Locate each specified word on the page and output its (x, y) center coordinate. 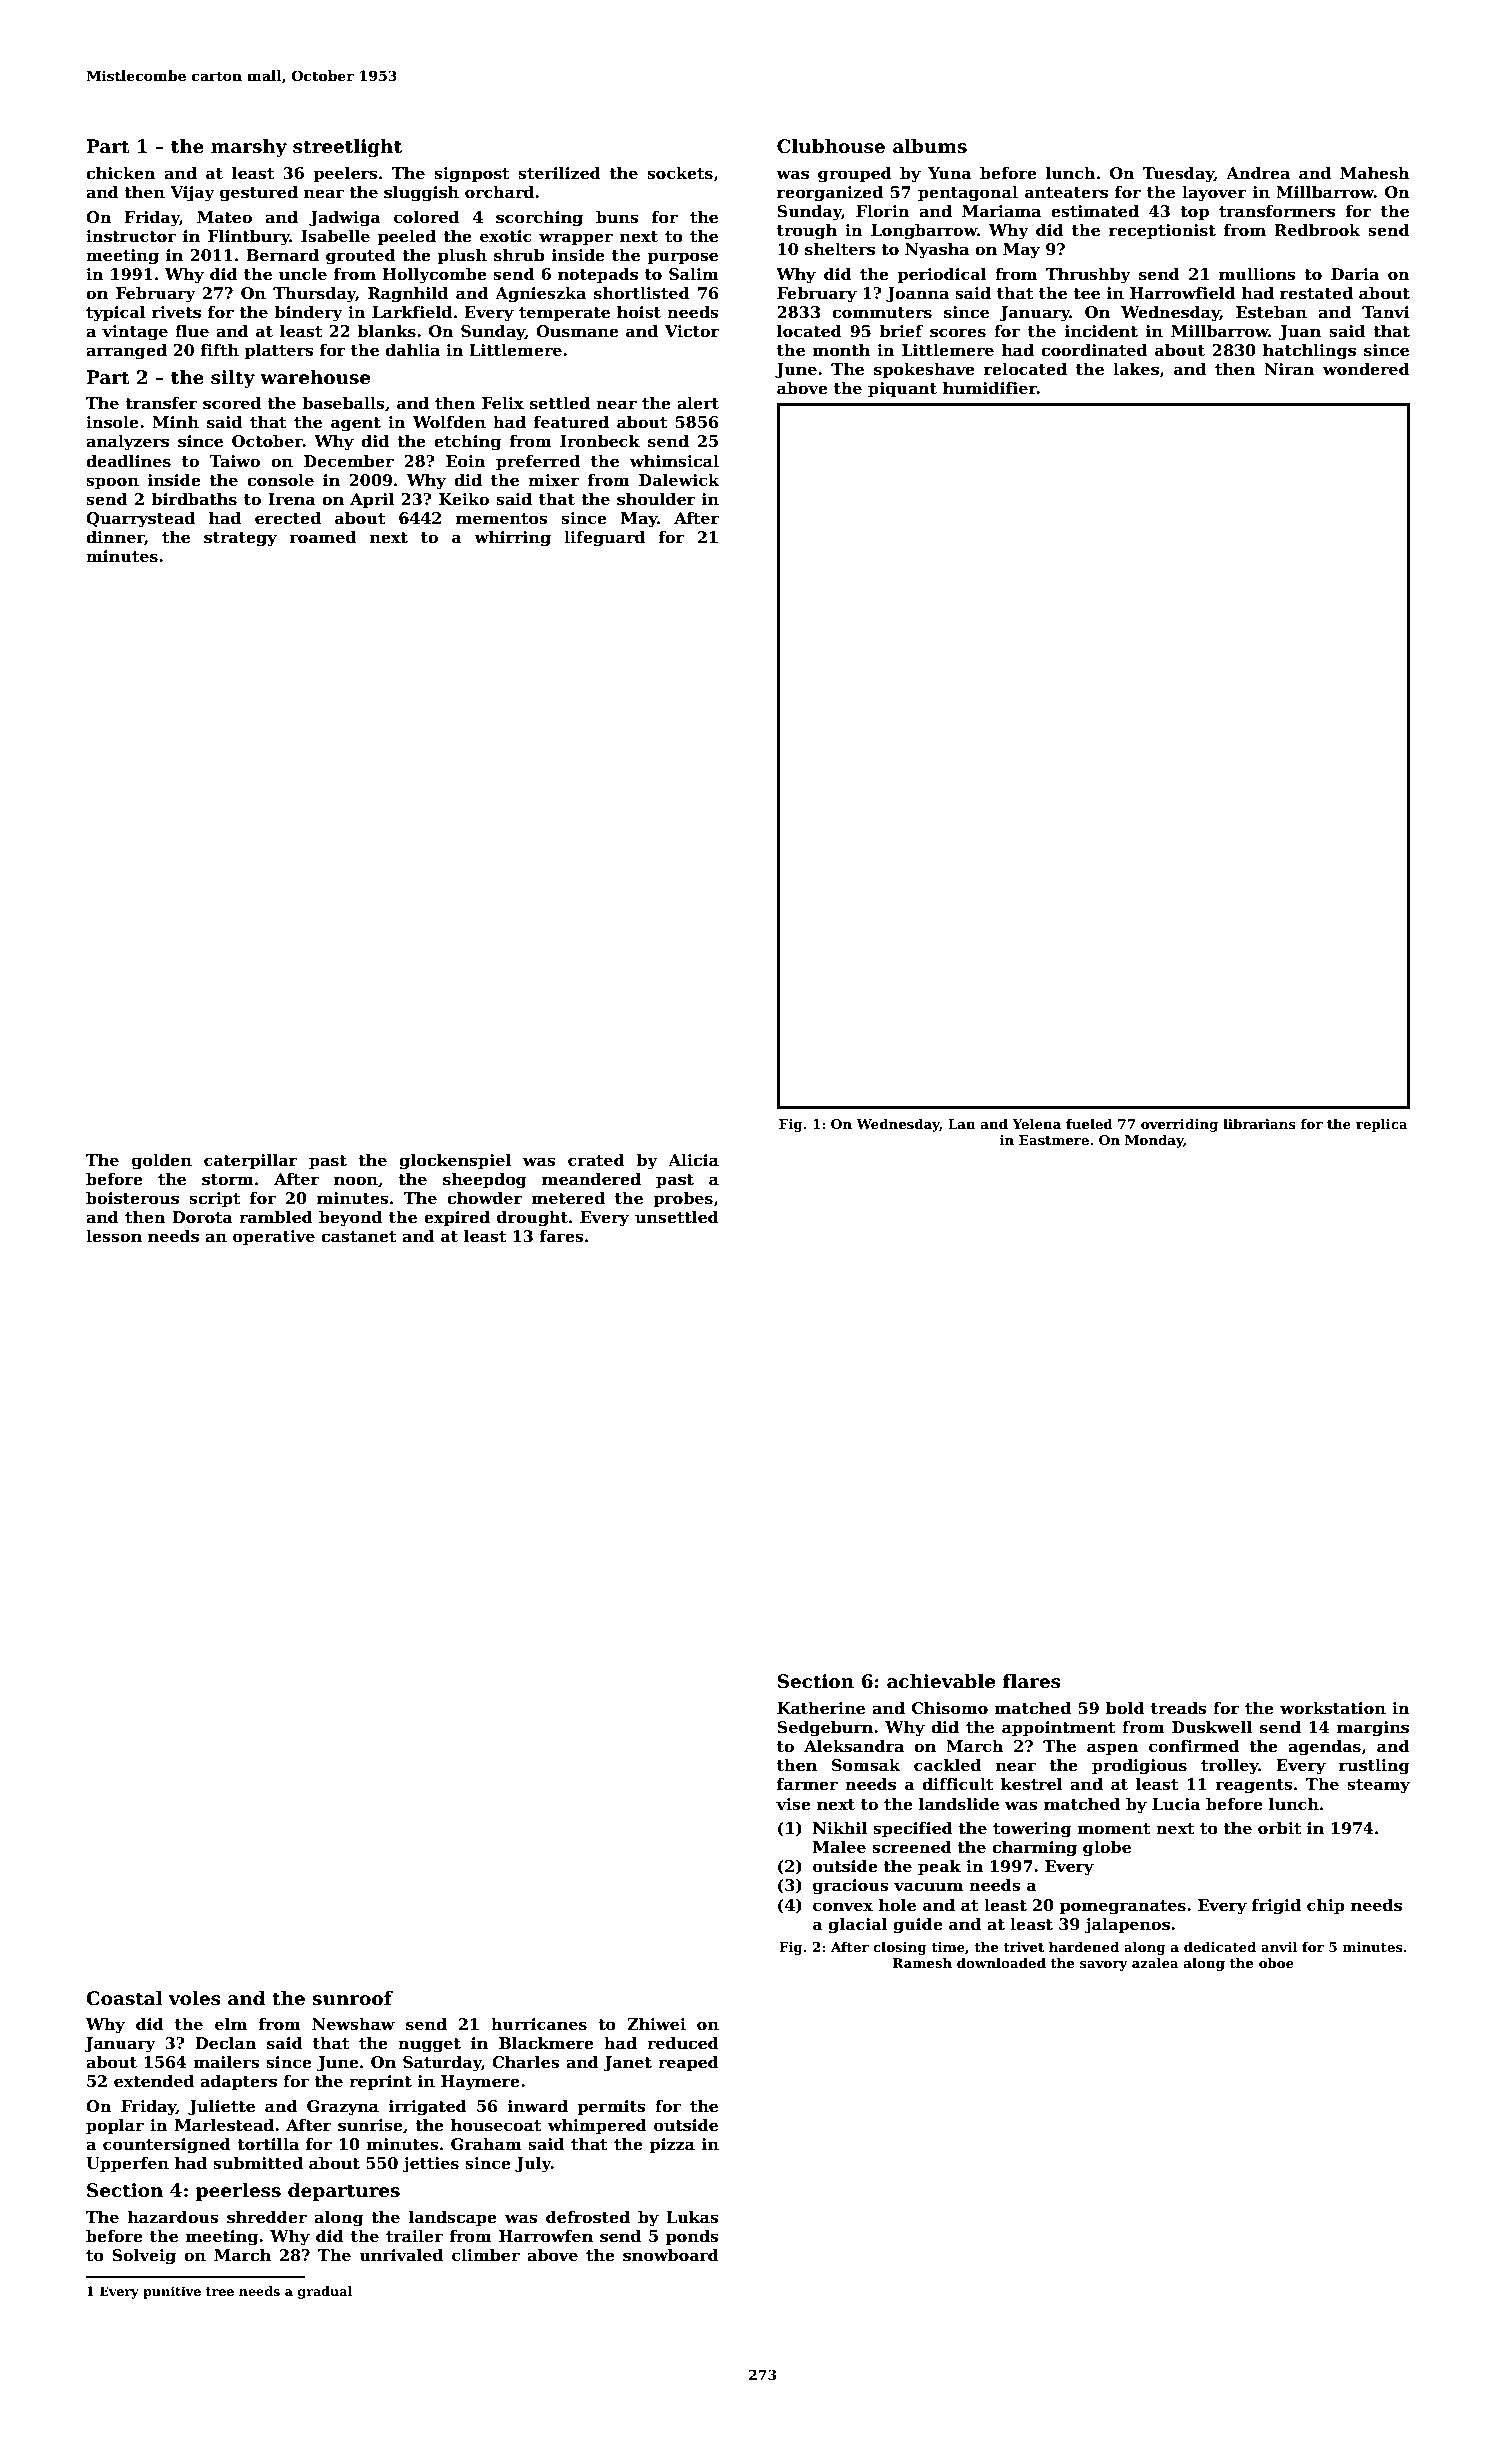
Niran (1289, 369)
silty (233, 379)
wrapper (576, 239)
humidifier (990, 388)
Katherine (821, 1708)
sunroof (352, 1998)
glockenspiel (455, 1162)
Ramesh (922, 1962)
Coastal (124, 1998)
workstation (1333, 1708)
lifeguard (604, 539)
